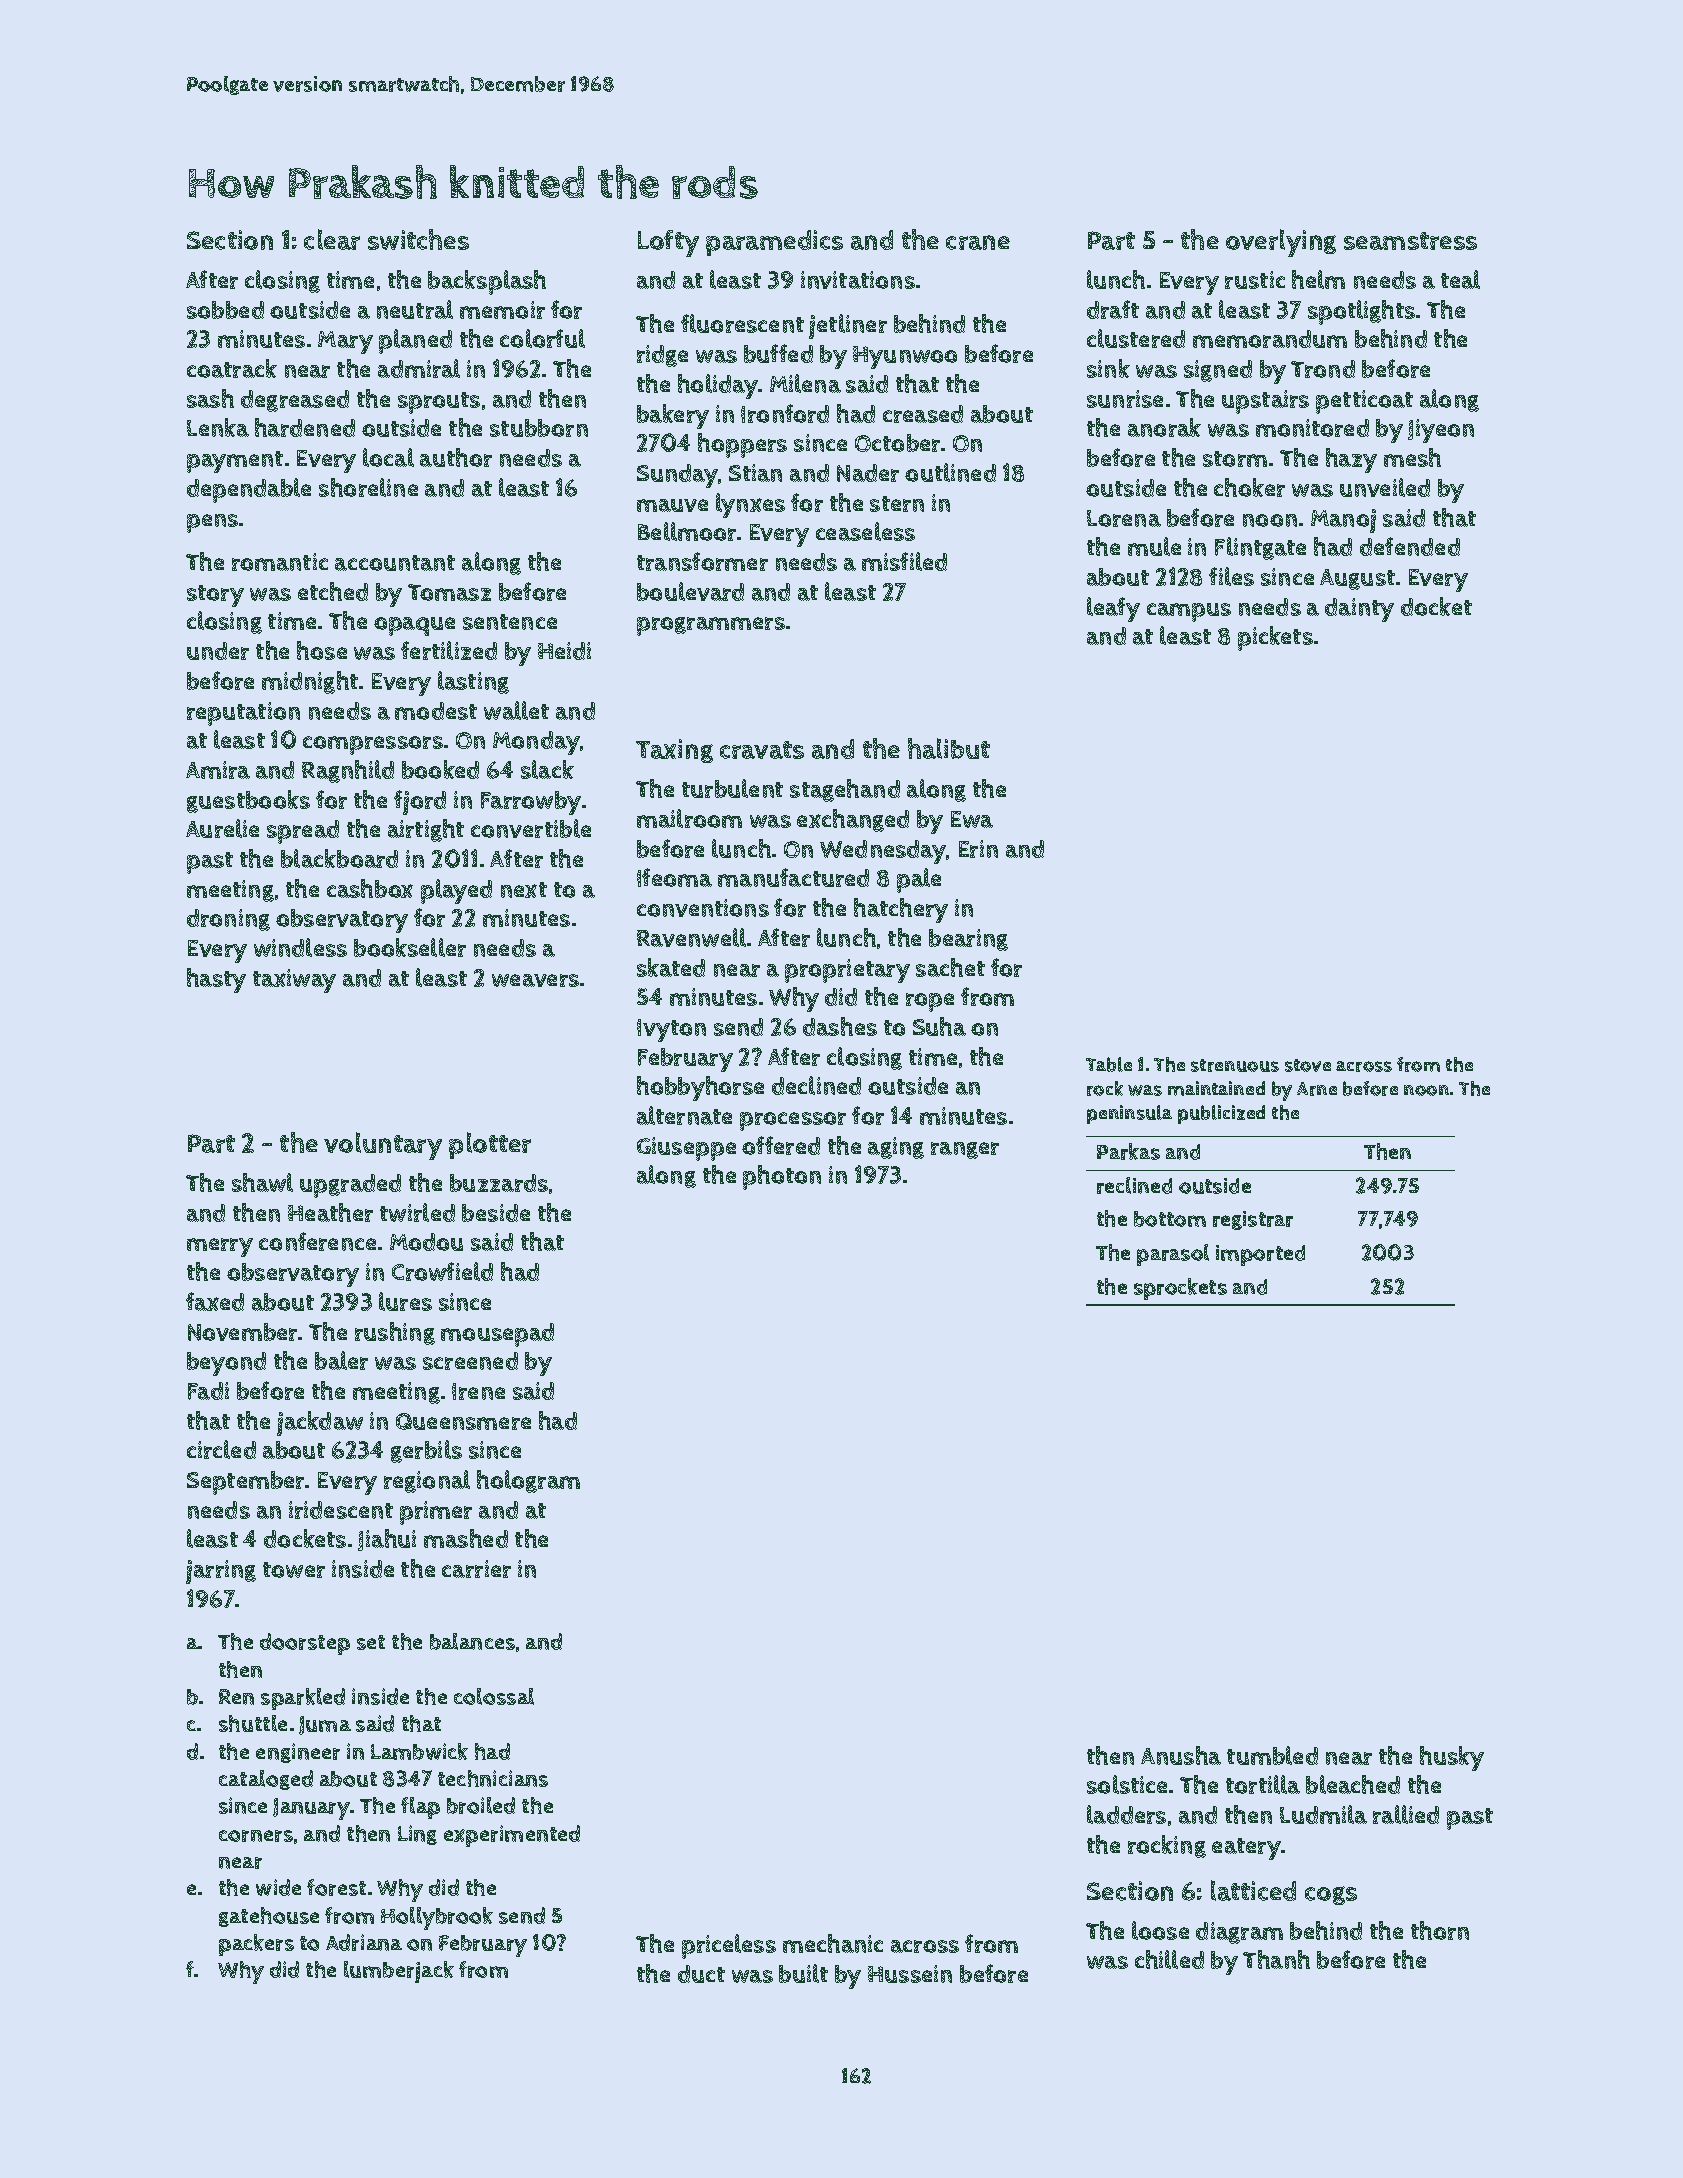 The image size is (1683, 2178). What do you see at coordinates (225, 310) in the screenshot?
I see `sobbed` at bounding box center [225, 310].
